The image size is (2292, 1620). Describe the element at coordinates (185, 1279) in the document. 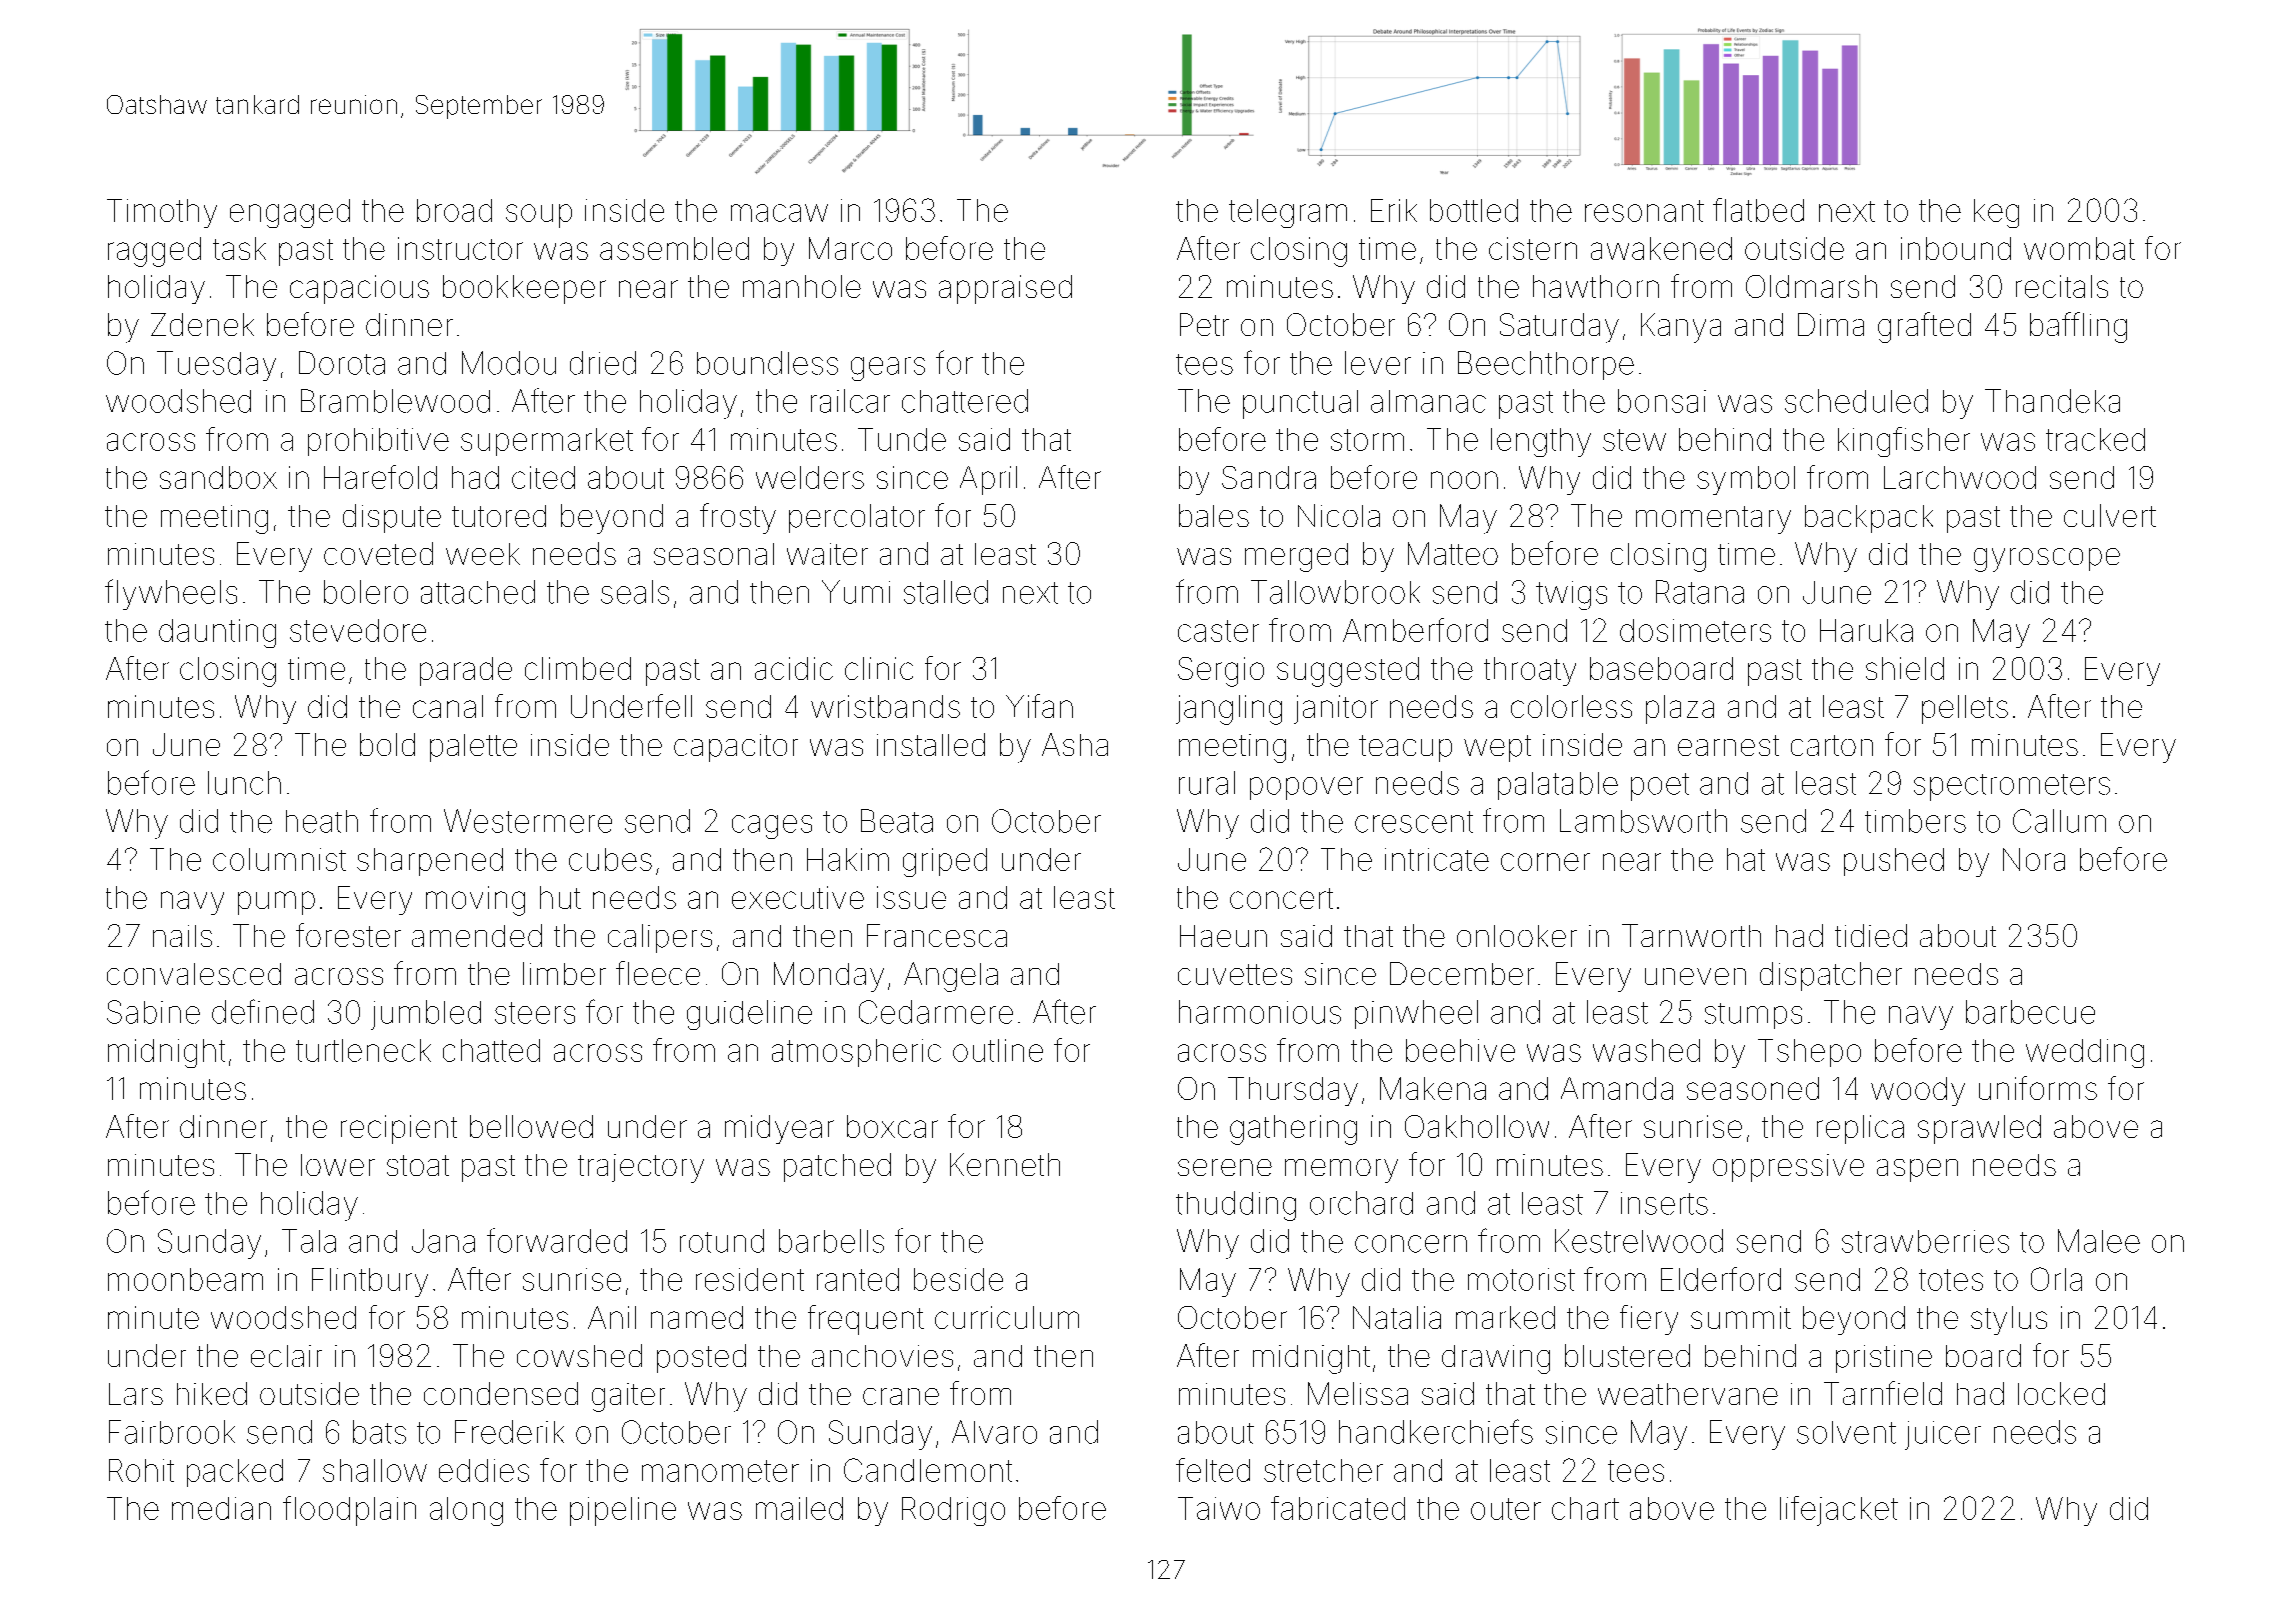

I see `moonbeam` at that location.
